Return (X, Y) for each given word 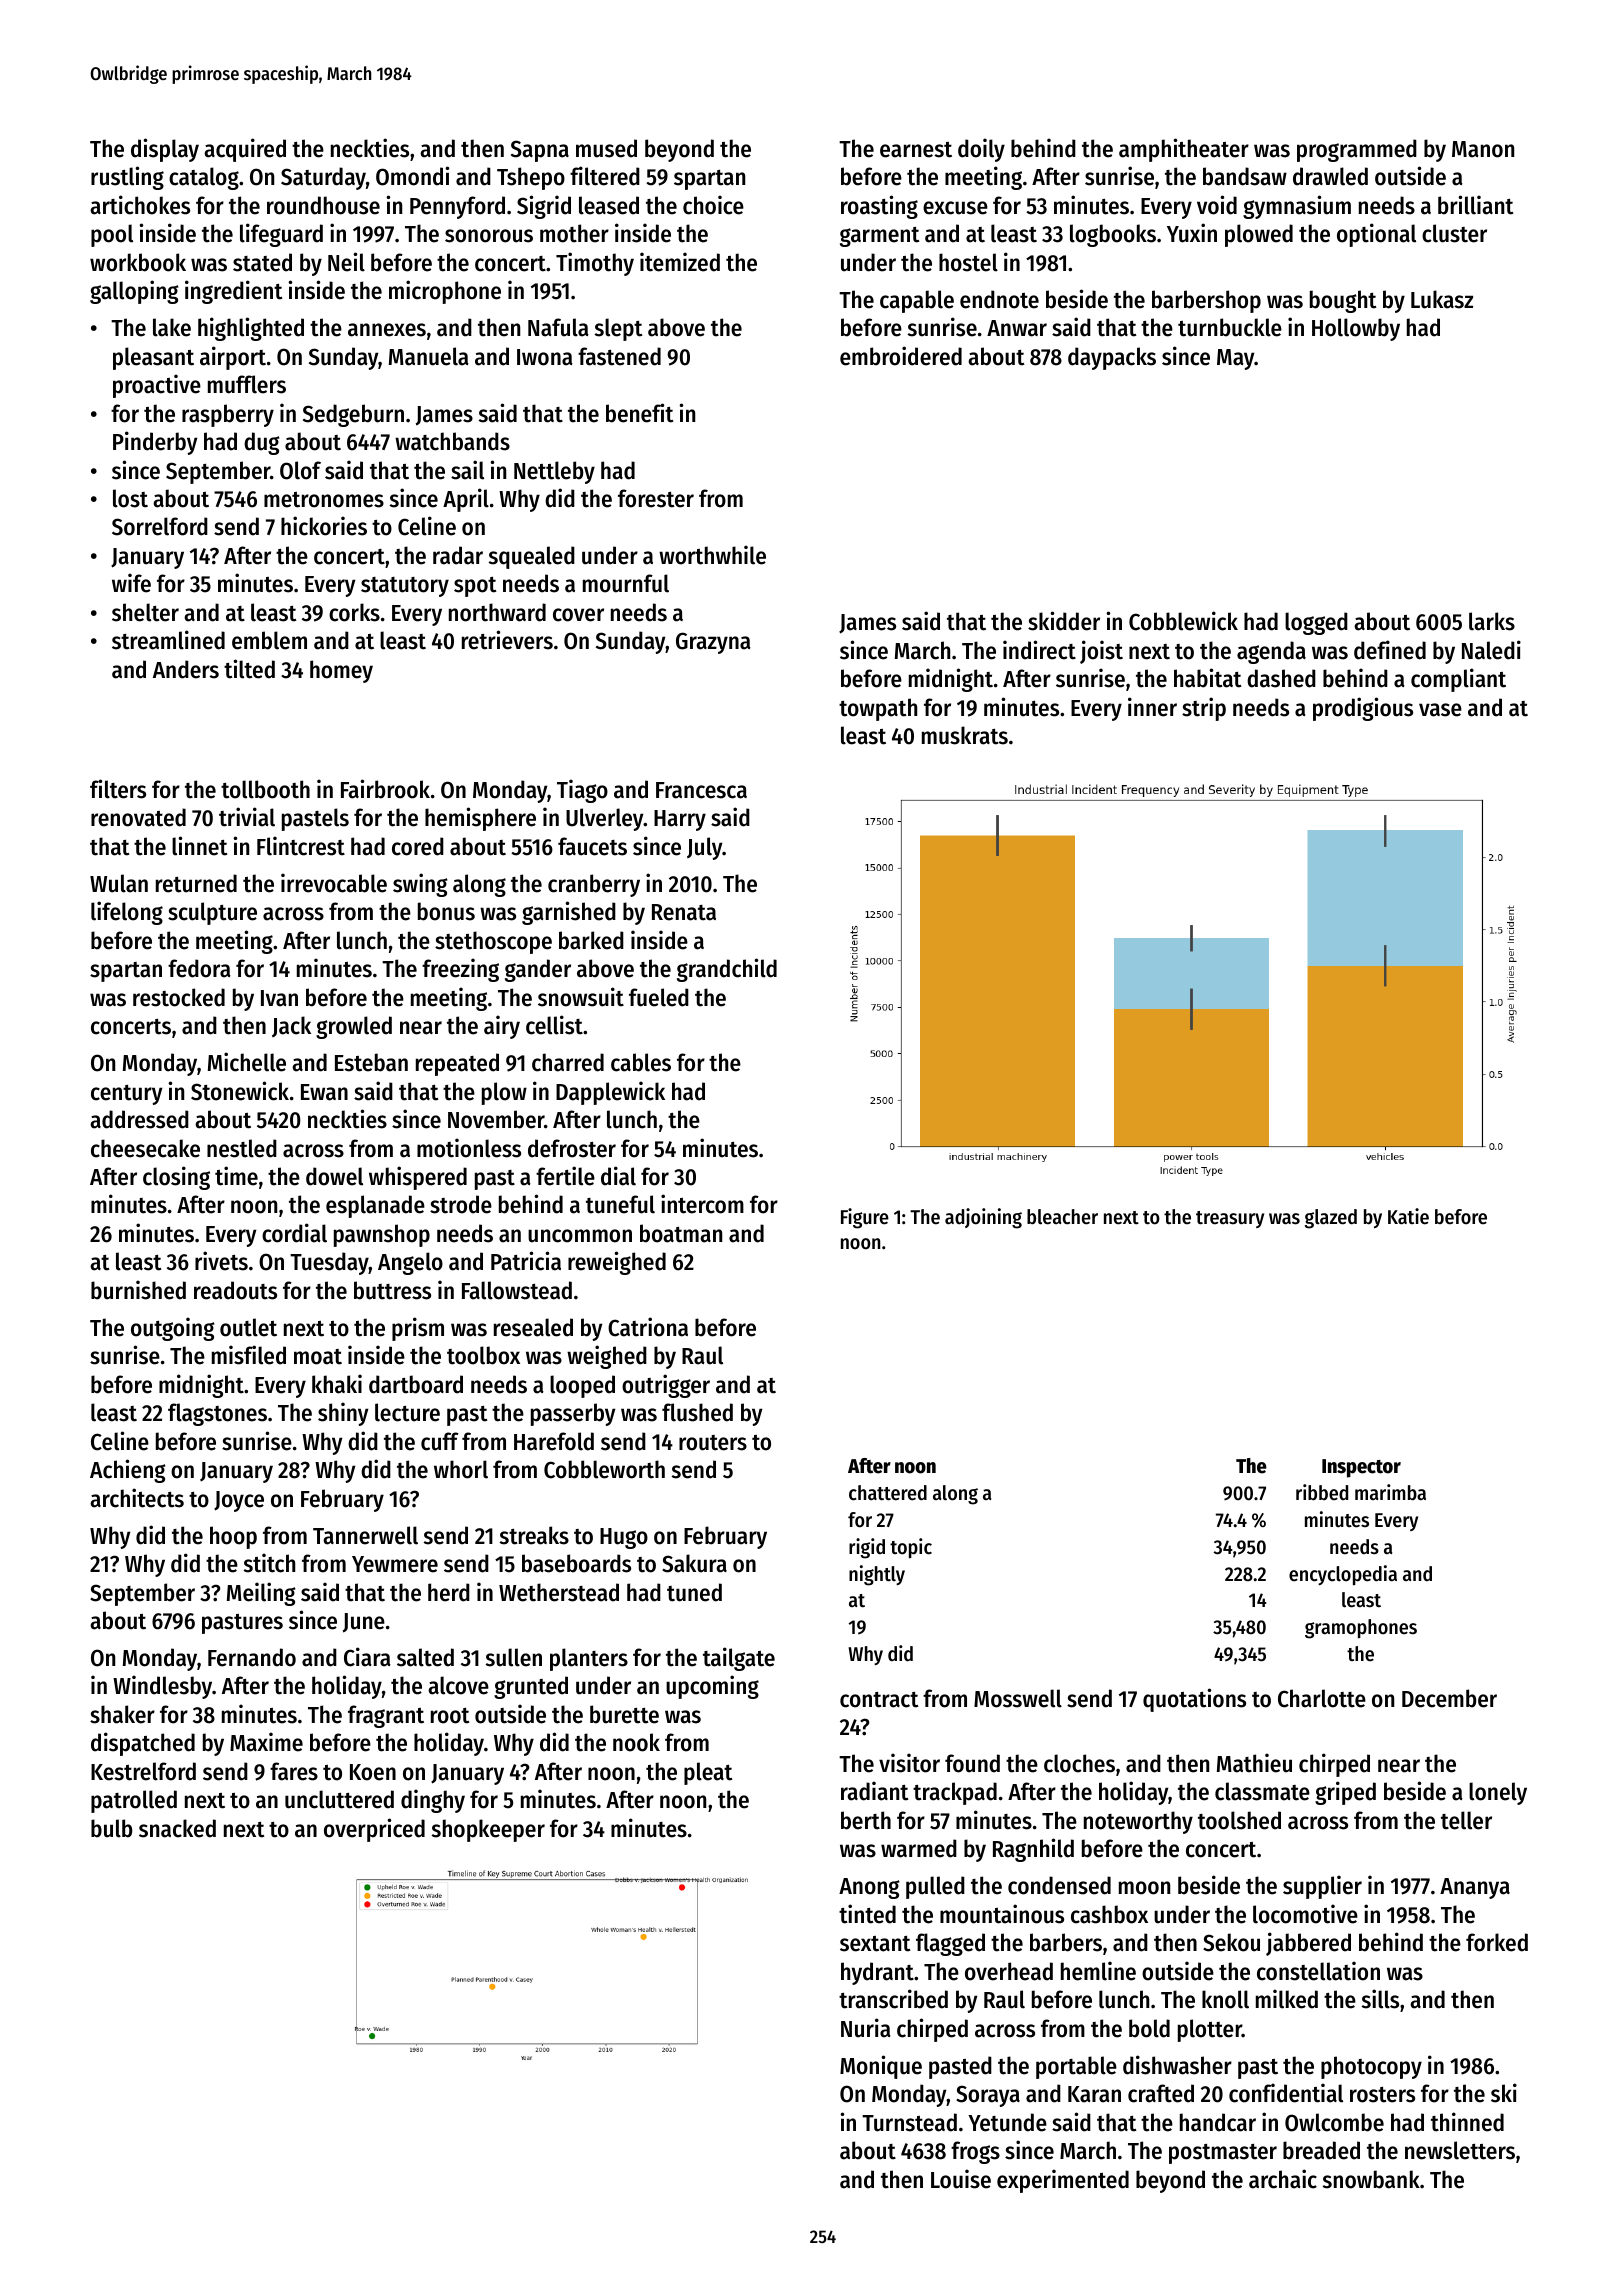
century (127, 1095)
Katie (1408, 1216)
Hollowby (1356, 329)
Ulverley (605, 819)
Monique (881, 2067)
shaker (122, 1714)
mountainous (1002, 1914)
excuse (955, 208)
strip (1204, 709)
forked (1497, 1942)
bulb (111, 1828)
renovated (138, 817)
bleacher (1062, 1217)
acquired (245, 150)
